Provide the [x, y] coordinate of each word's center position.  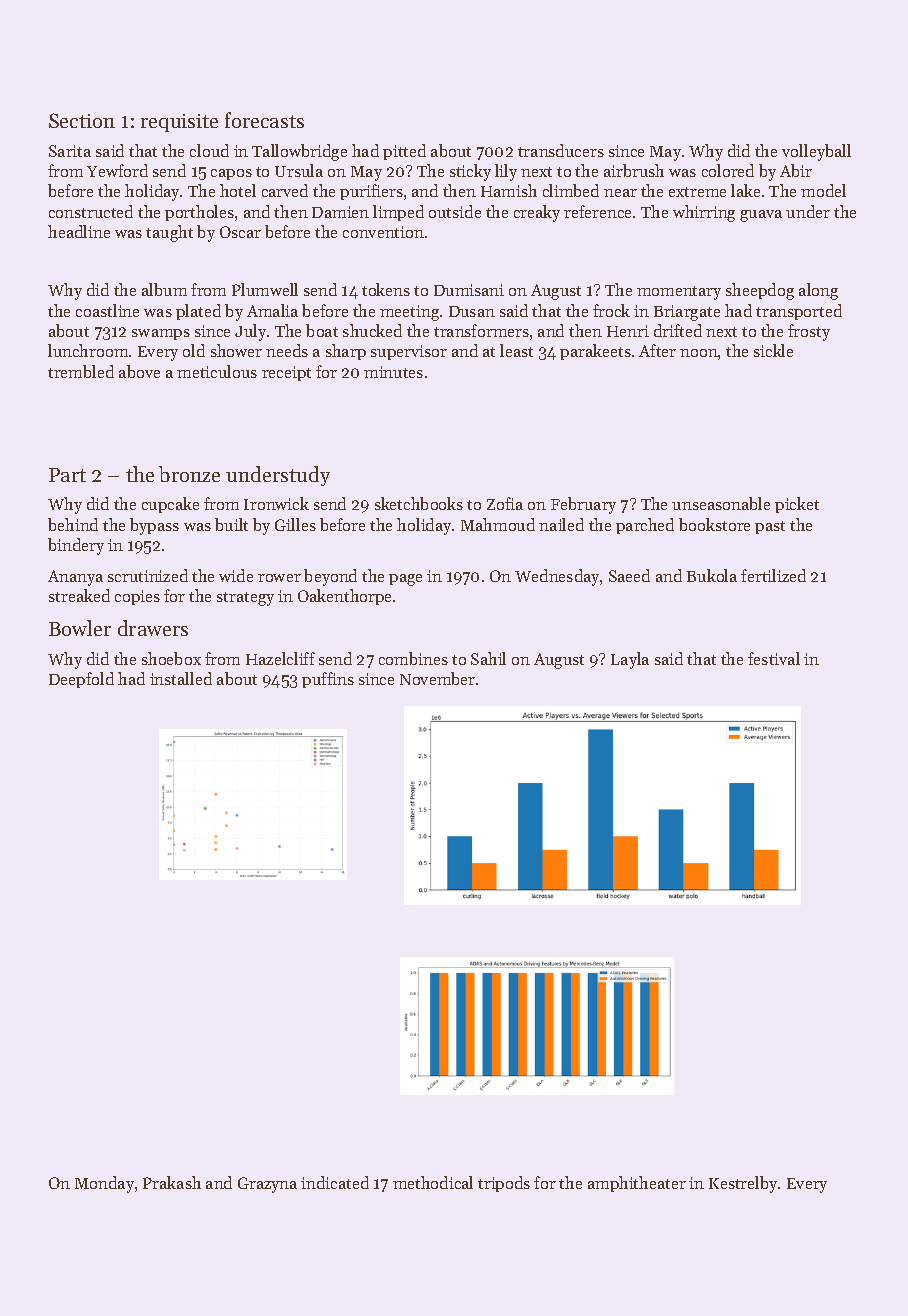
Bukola [712, 575]
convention [383, 232]
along [818, 291]
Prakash [172, 1182]
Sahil [488, 658]
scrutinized [148, 575]
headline [79, 231]
